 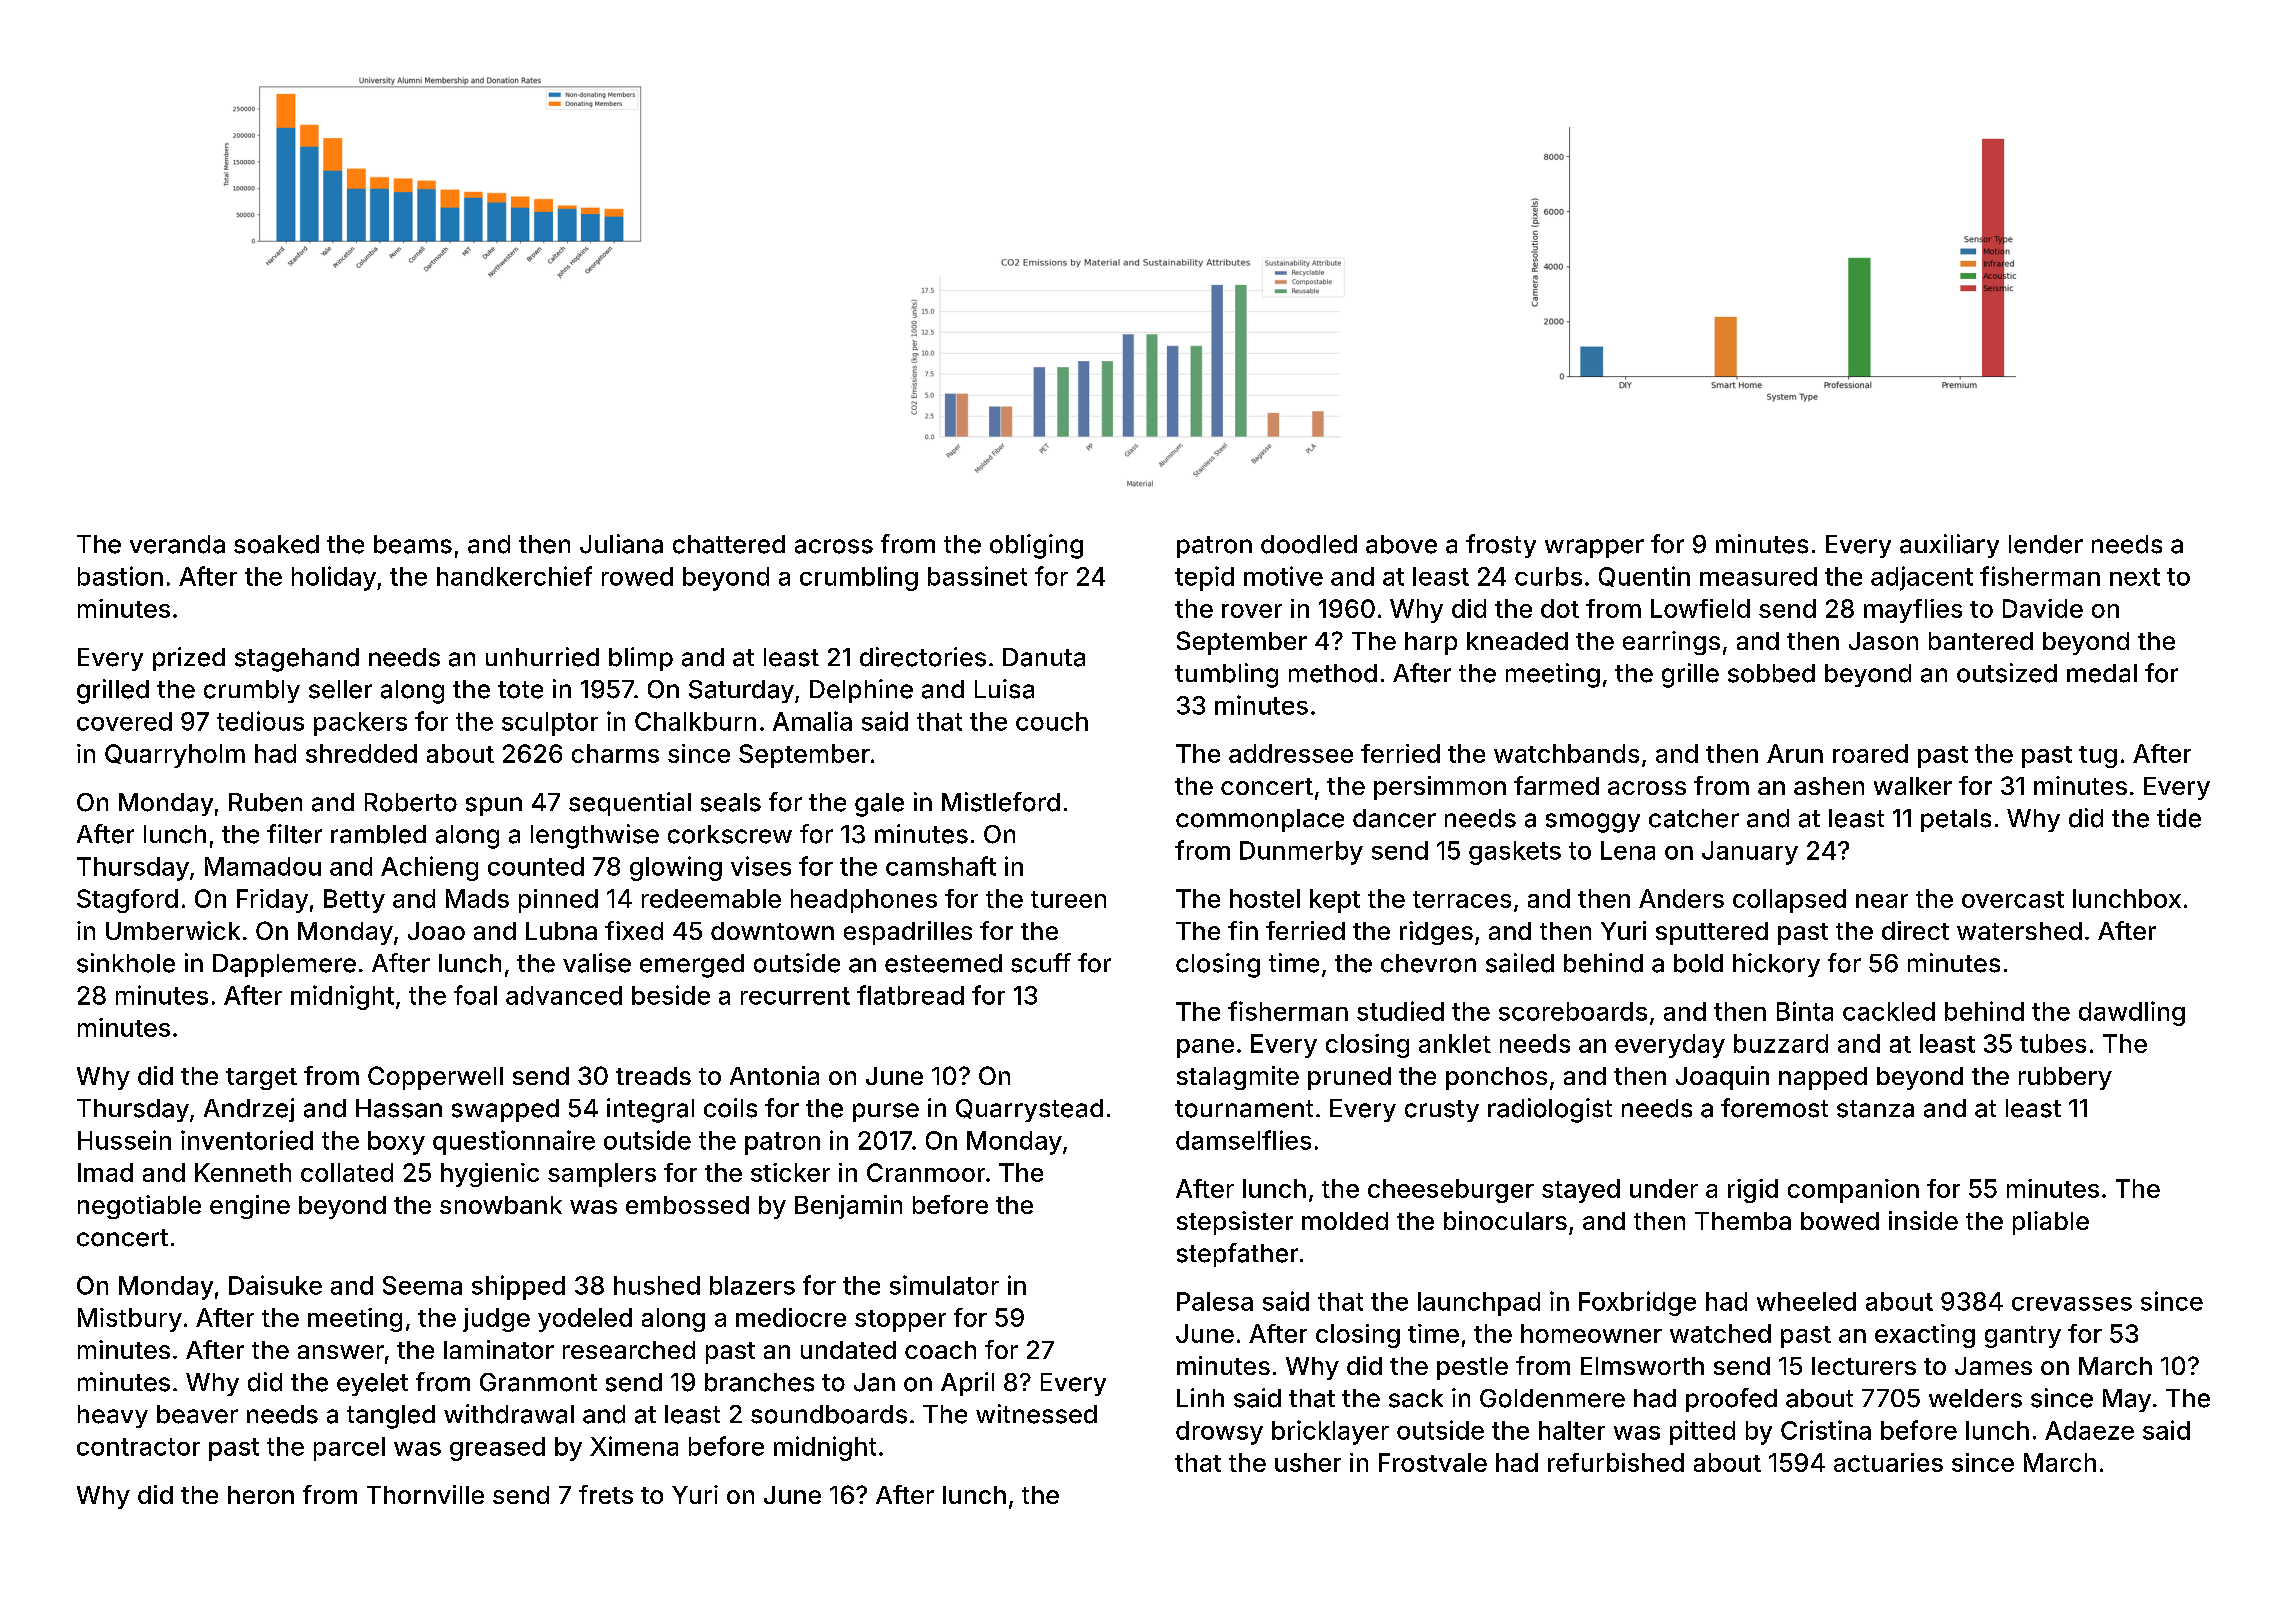 What do you see at coordinates (1913, 786) in the screenshot?
I see `walker` at bounding box center [1913, 786].
